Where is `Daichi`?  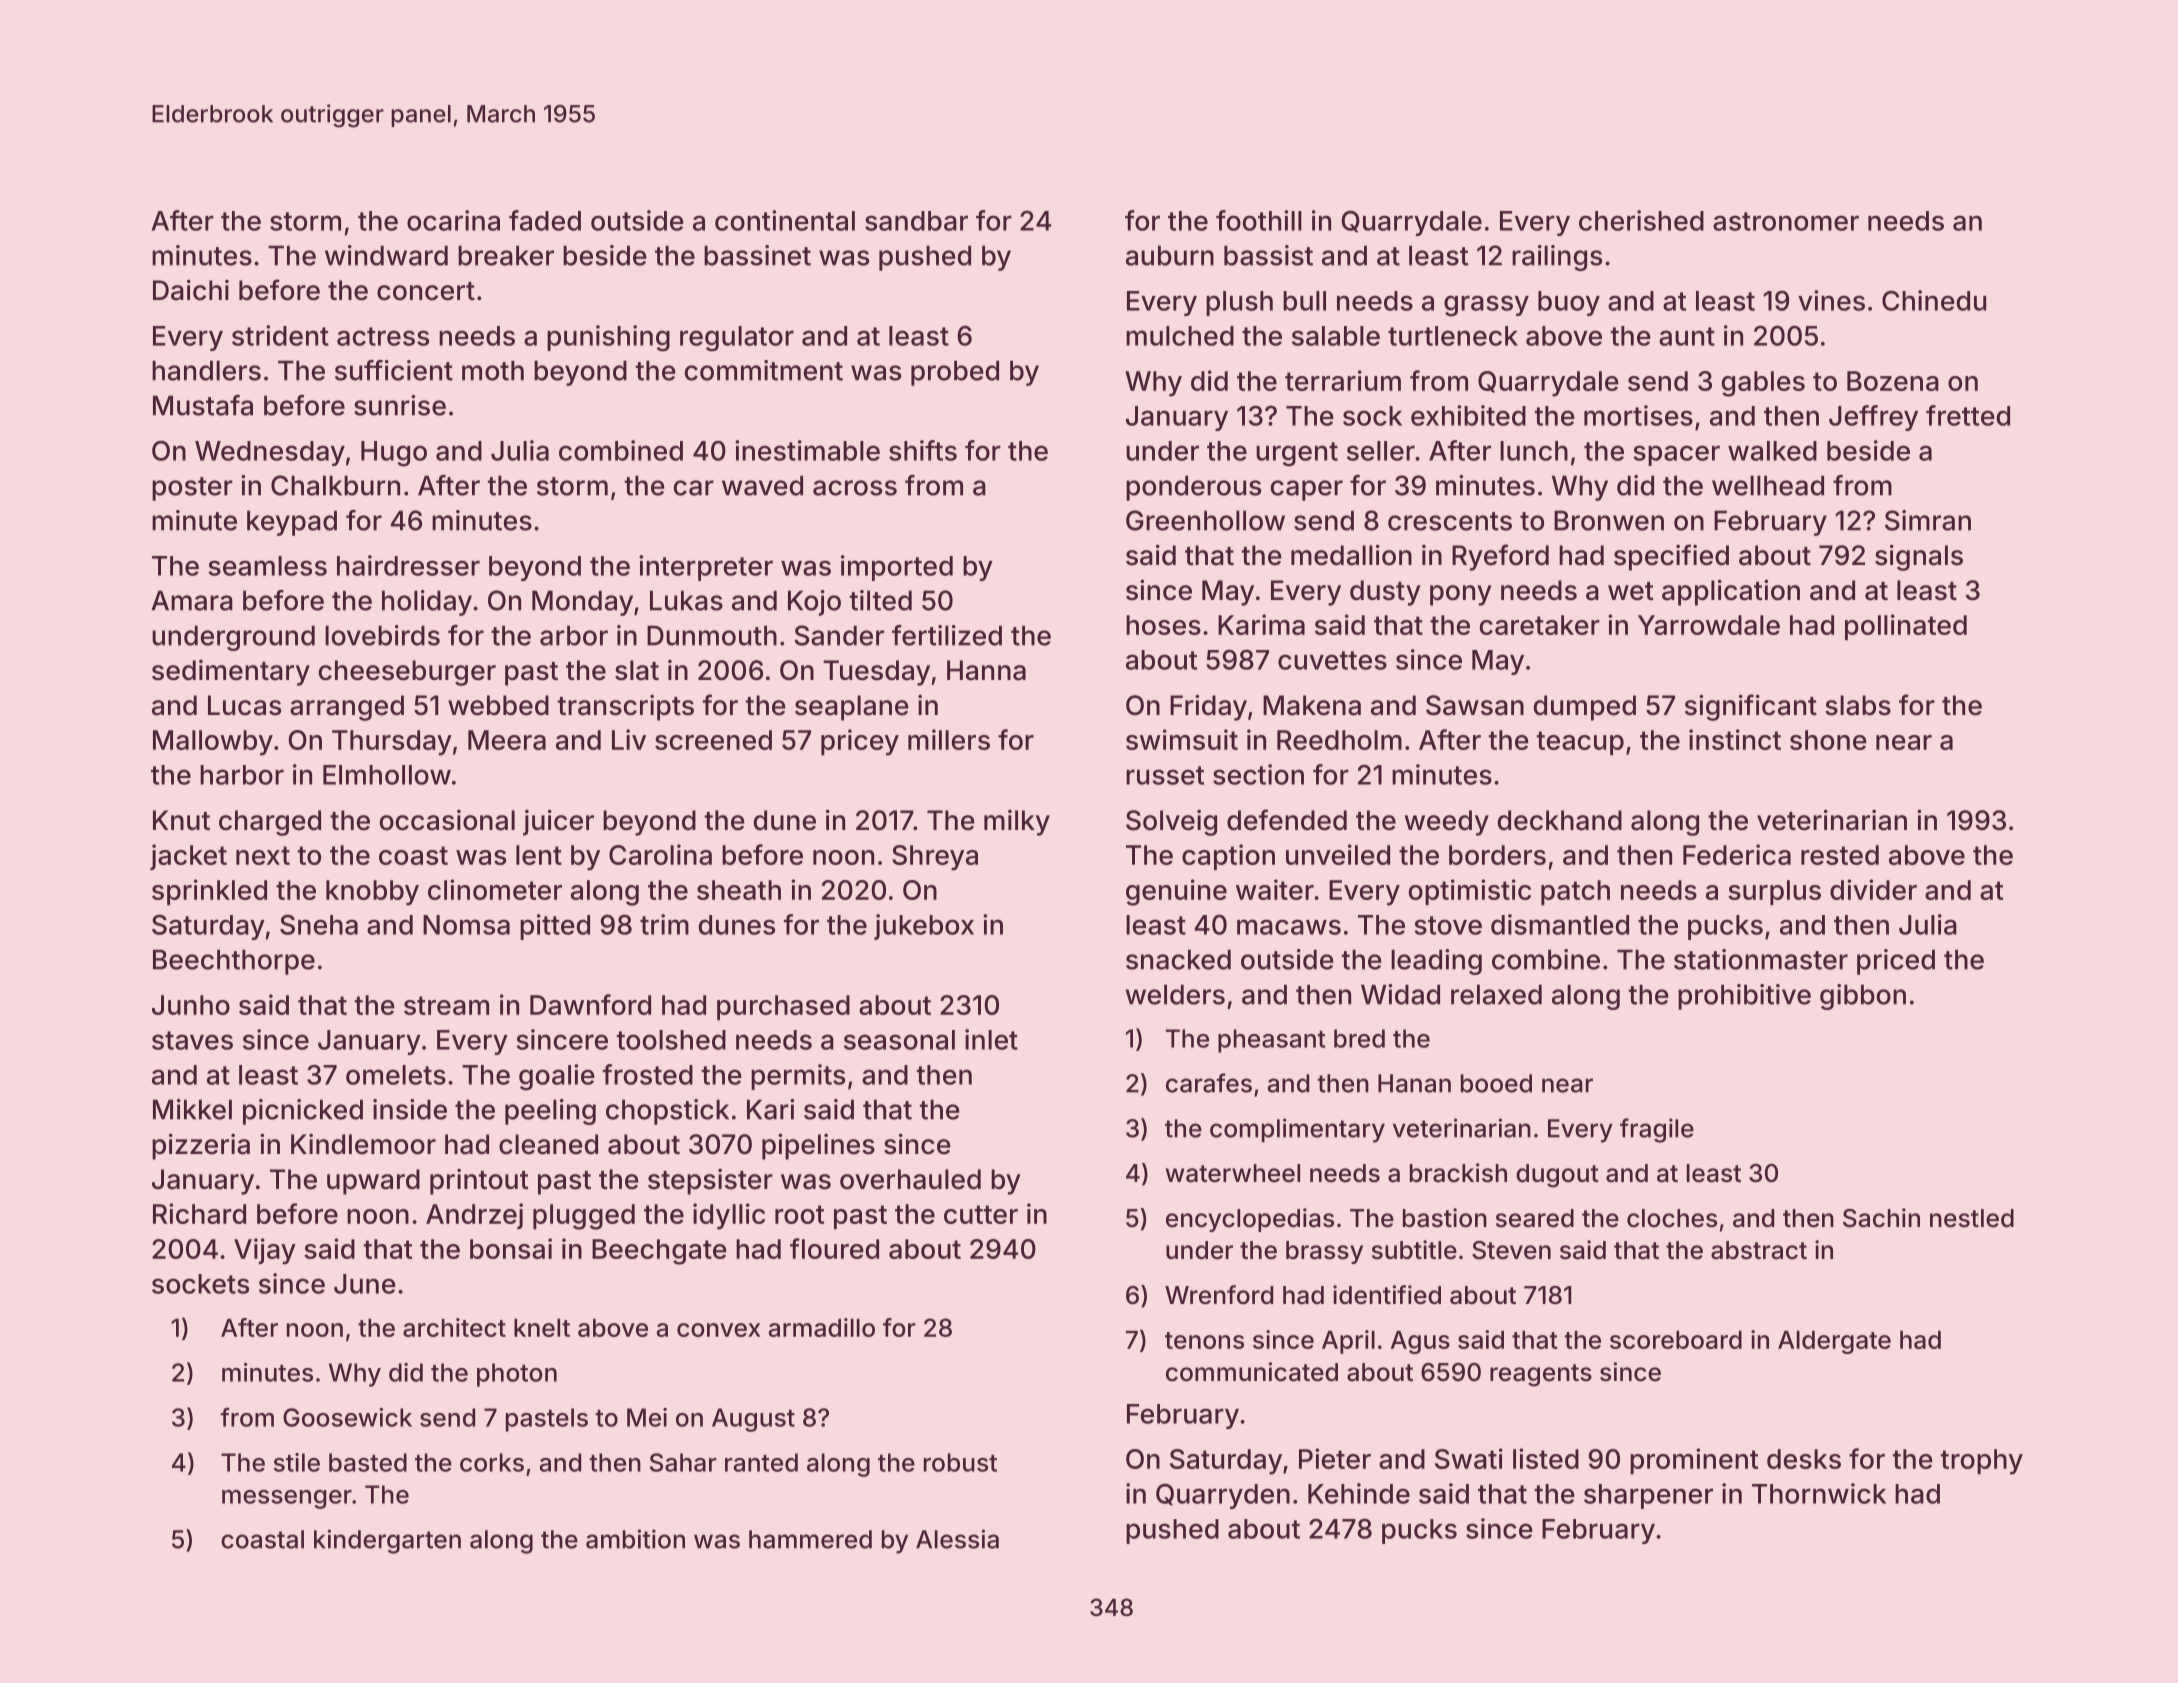 Daichi is located at coordinates (191, 290).
